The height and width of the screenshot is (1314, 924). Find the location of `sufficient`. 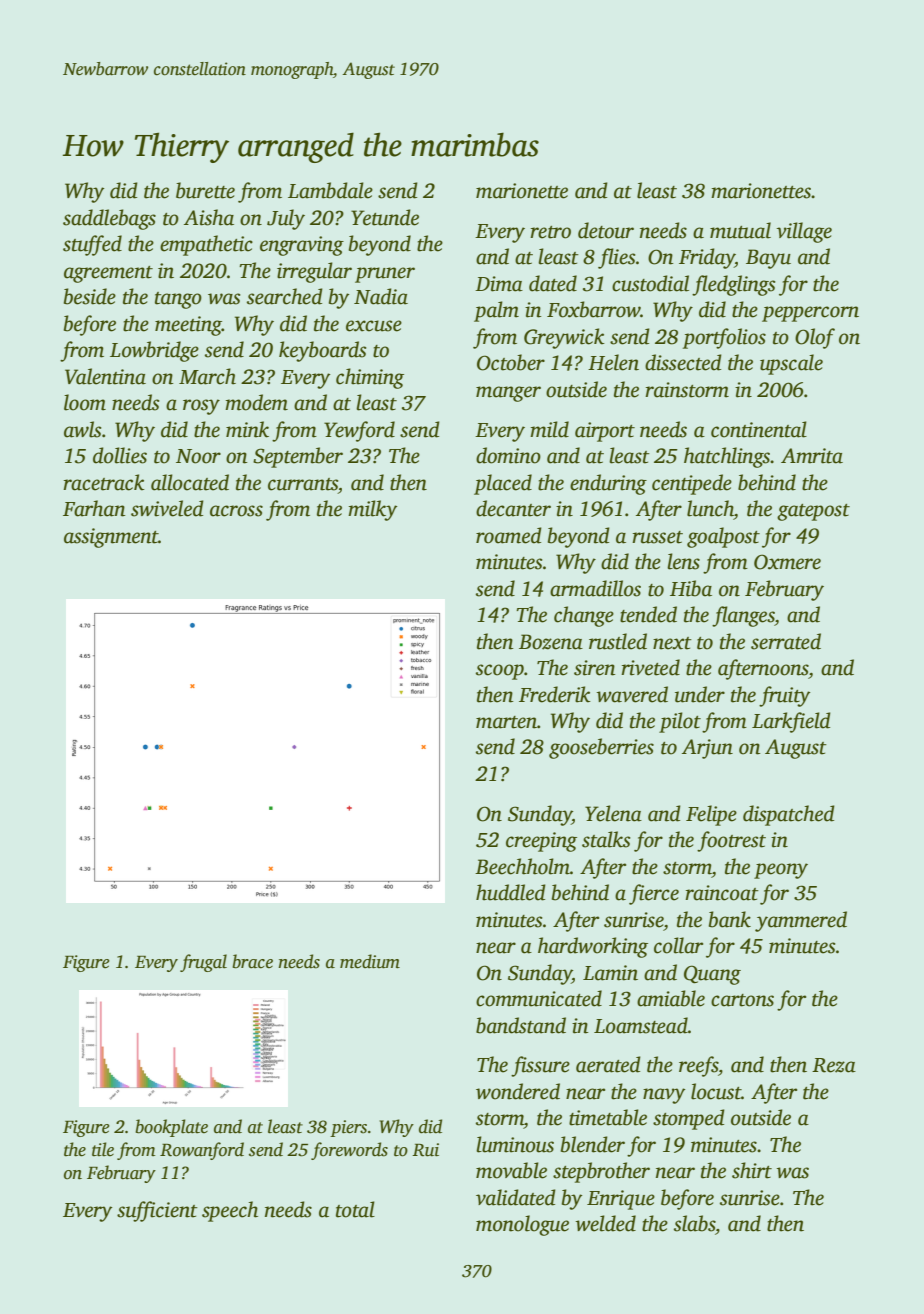

sufficient is located at coordinates (157, 1211).
